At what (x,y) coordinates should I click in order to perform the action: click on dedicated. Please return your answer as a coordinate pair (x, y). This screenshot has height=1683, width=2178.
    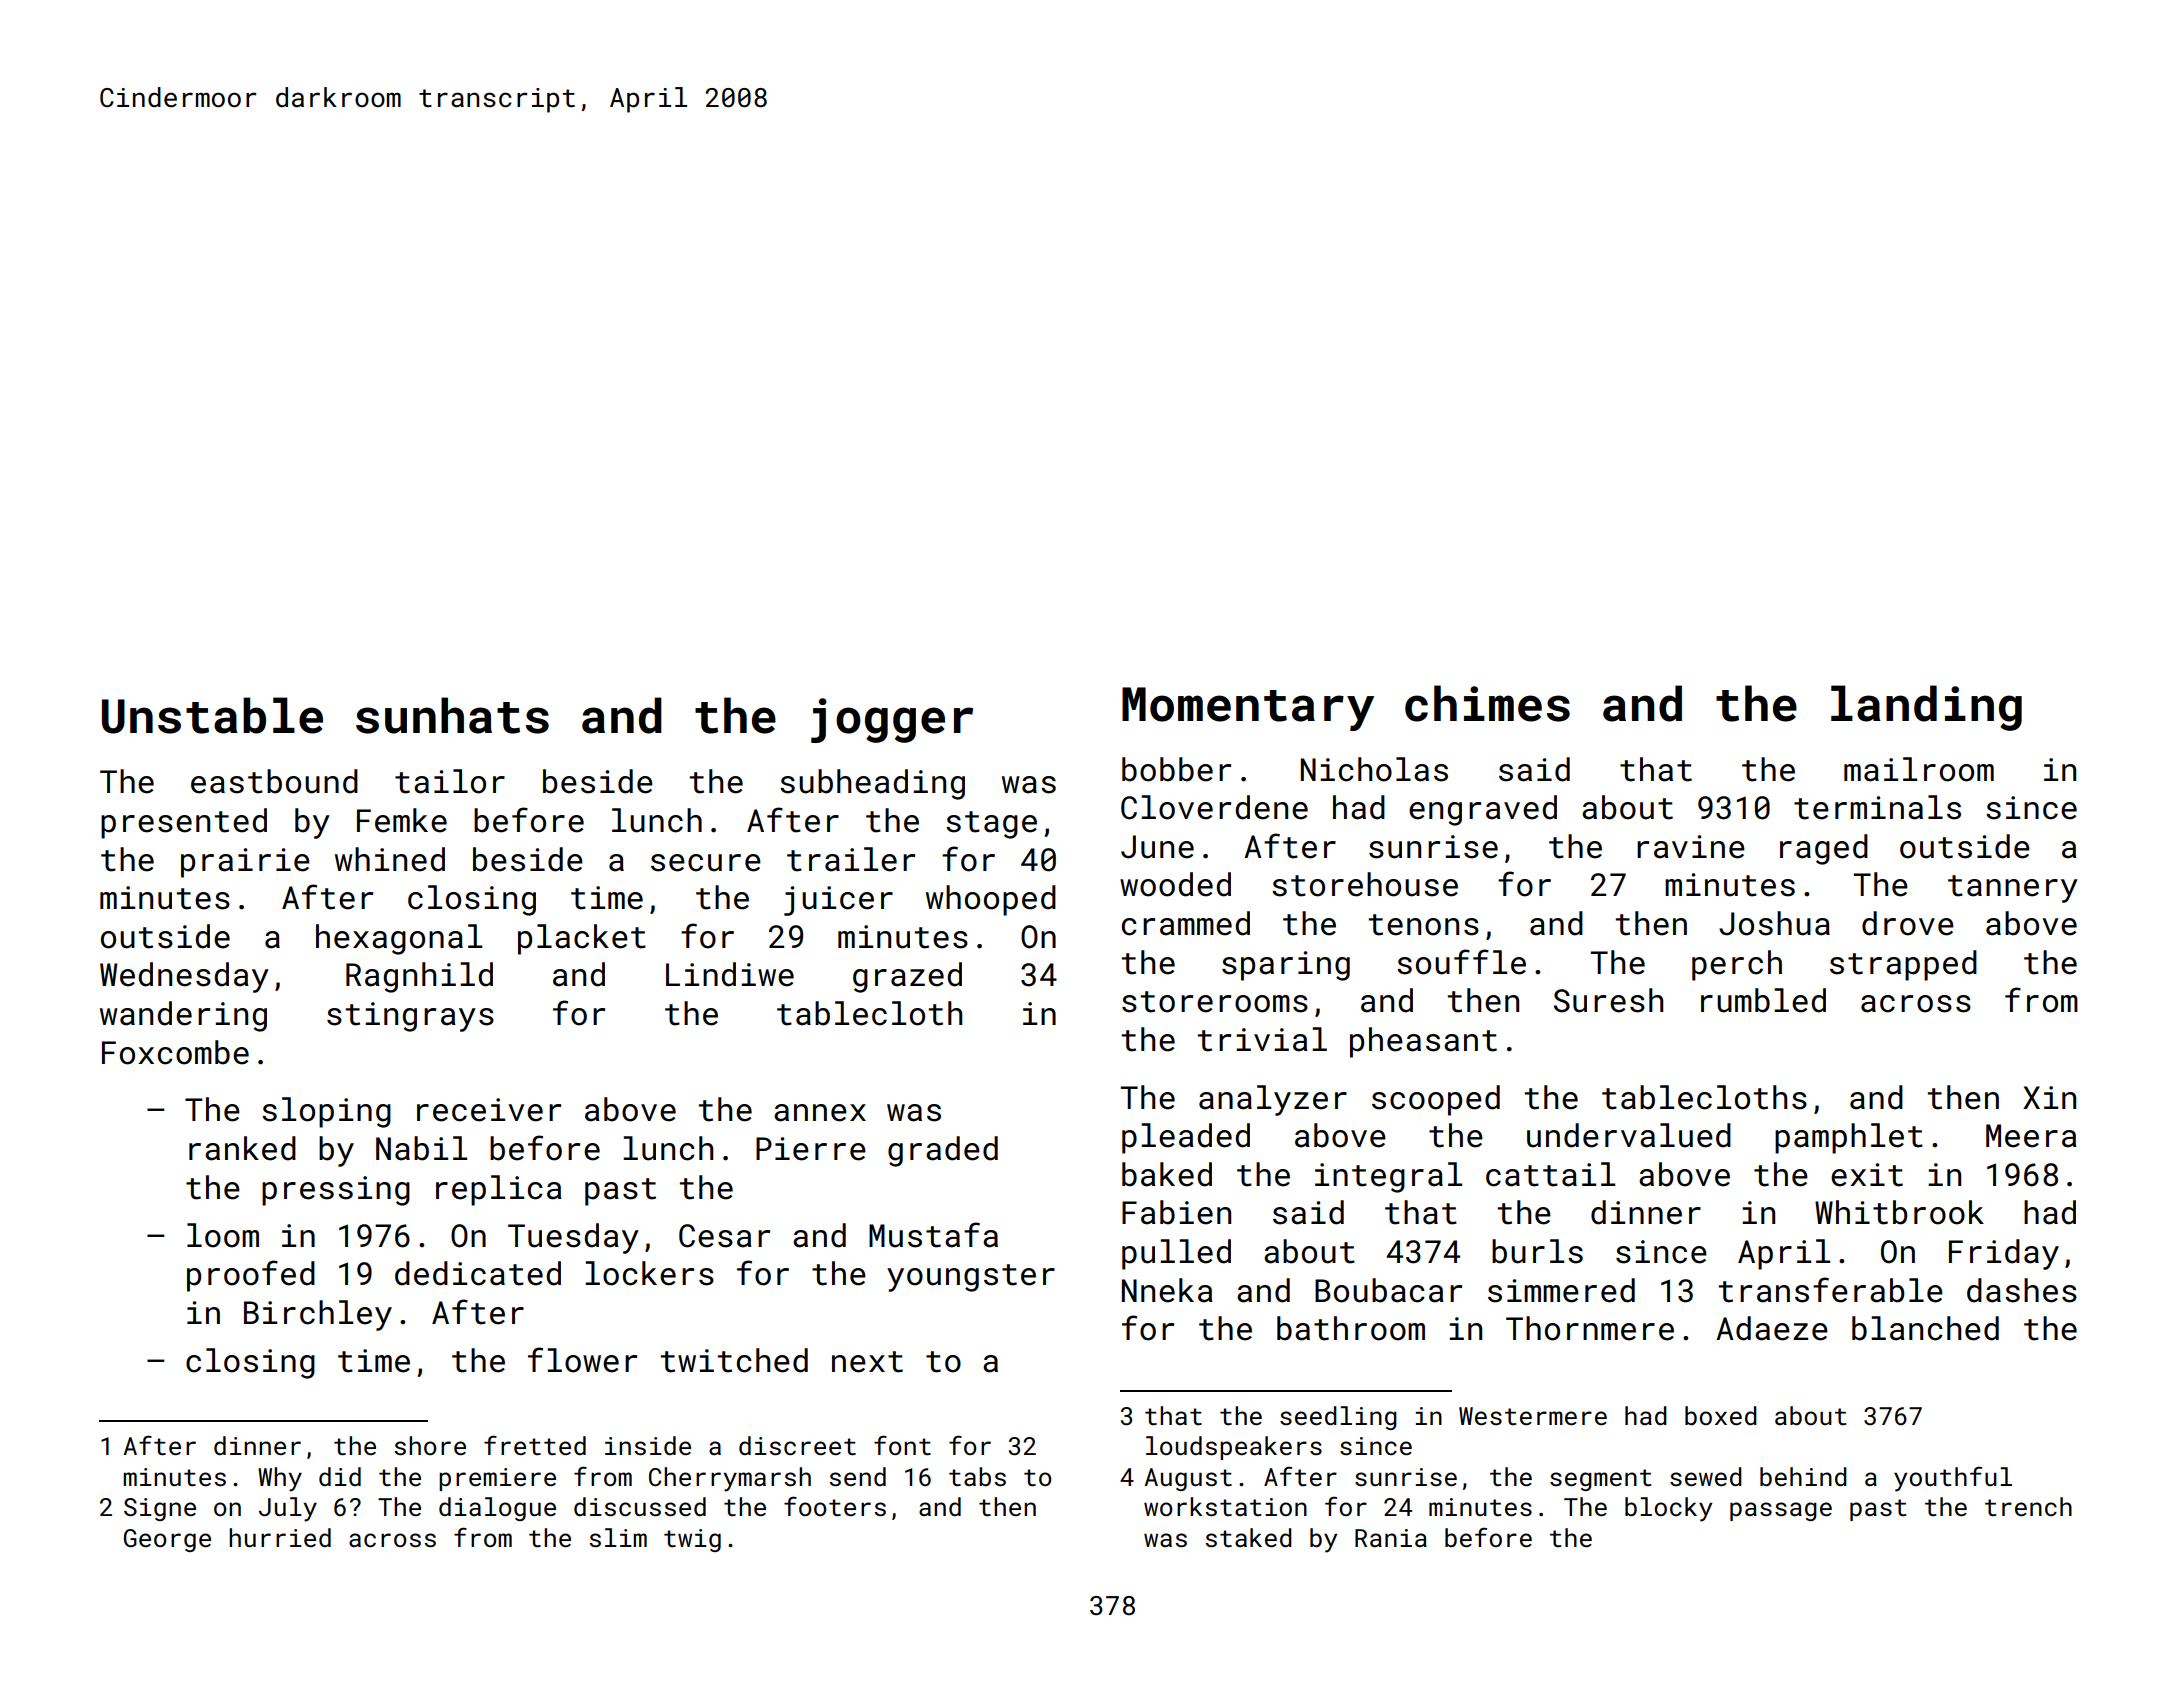
    Looking at the image, I should click on (478, 1273).
